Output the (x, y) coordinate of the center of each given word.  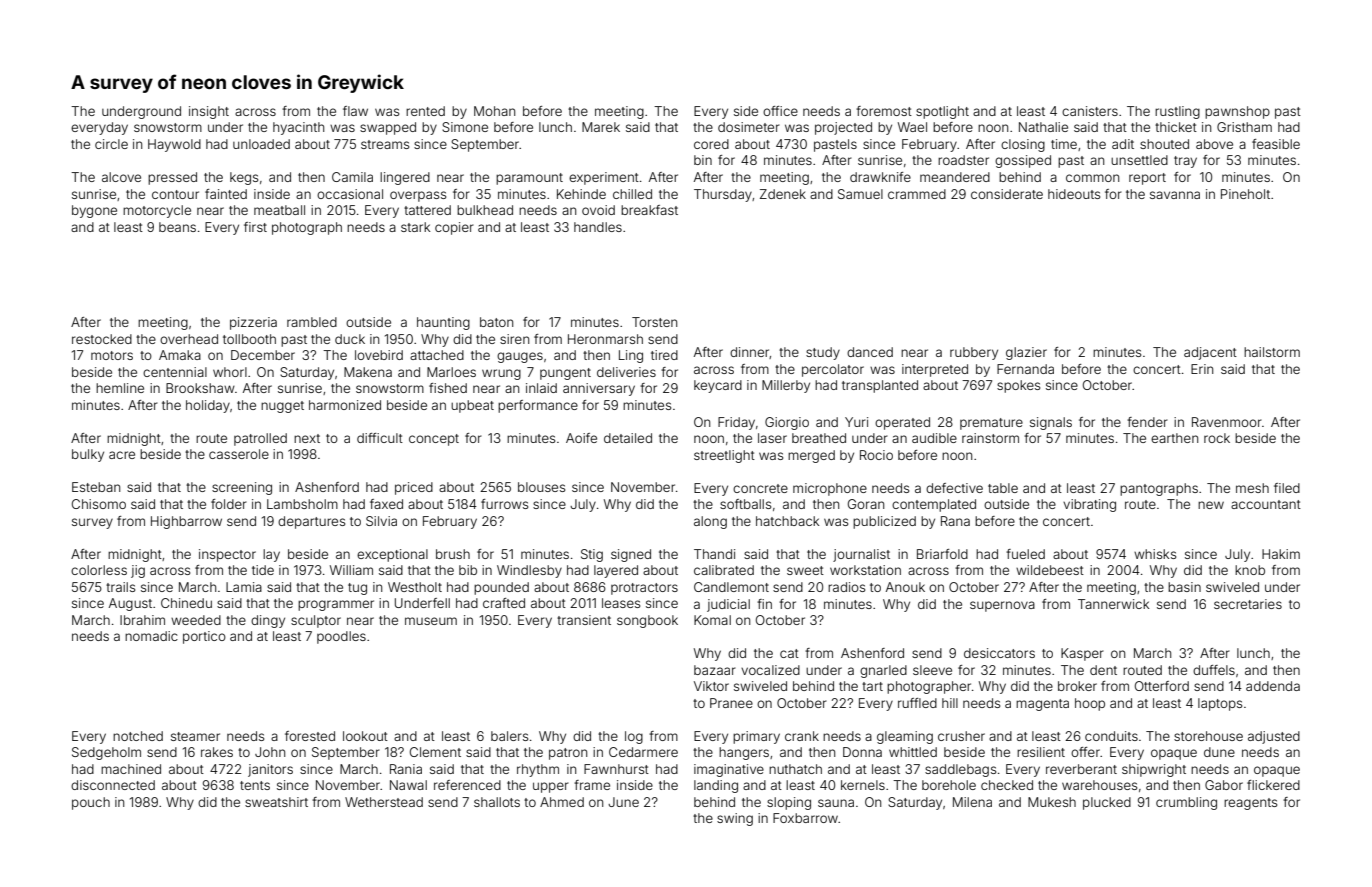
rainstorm (990, 438)
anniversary (599, 389)
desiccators (999, 653)
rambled (312, 322)
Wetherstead (384, 802)
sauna (836, 803)
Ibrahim (142, 620)
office (780, 111)
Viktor (711, 686)
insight (209, 112)
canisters (1090, 111)
